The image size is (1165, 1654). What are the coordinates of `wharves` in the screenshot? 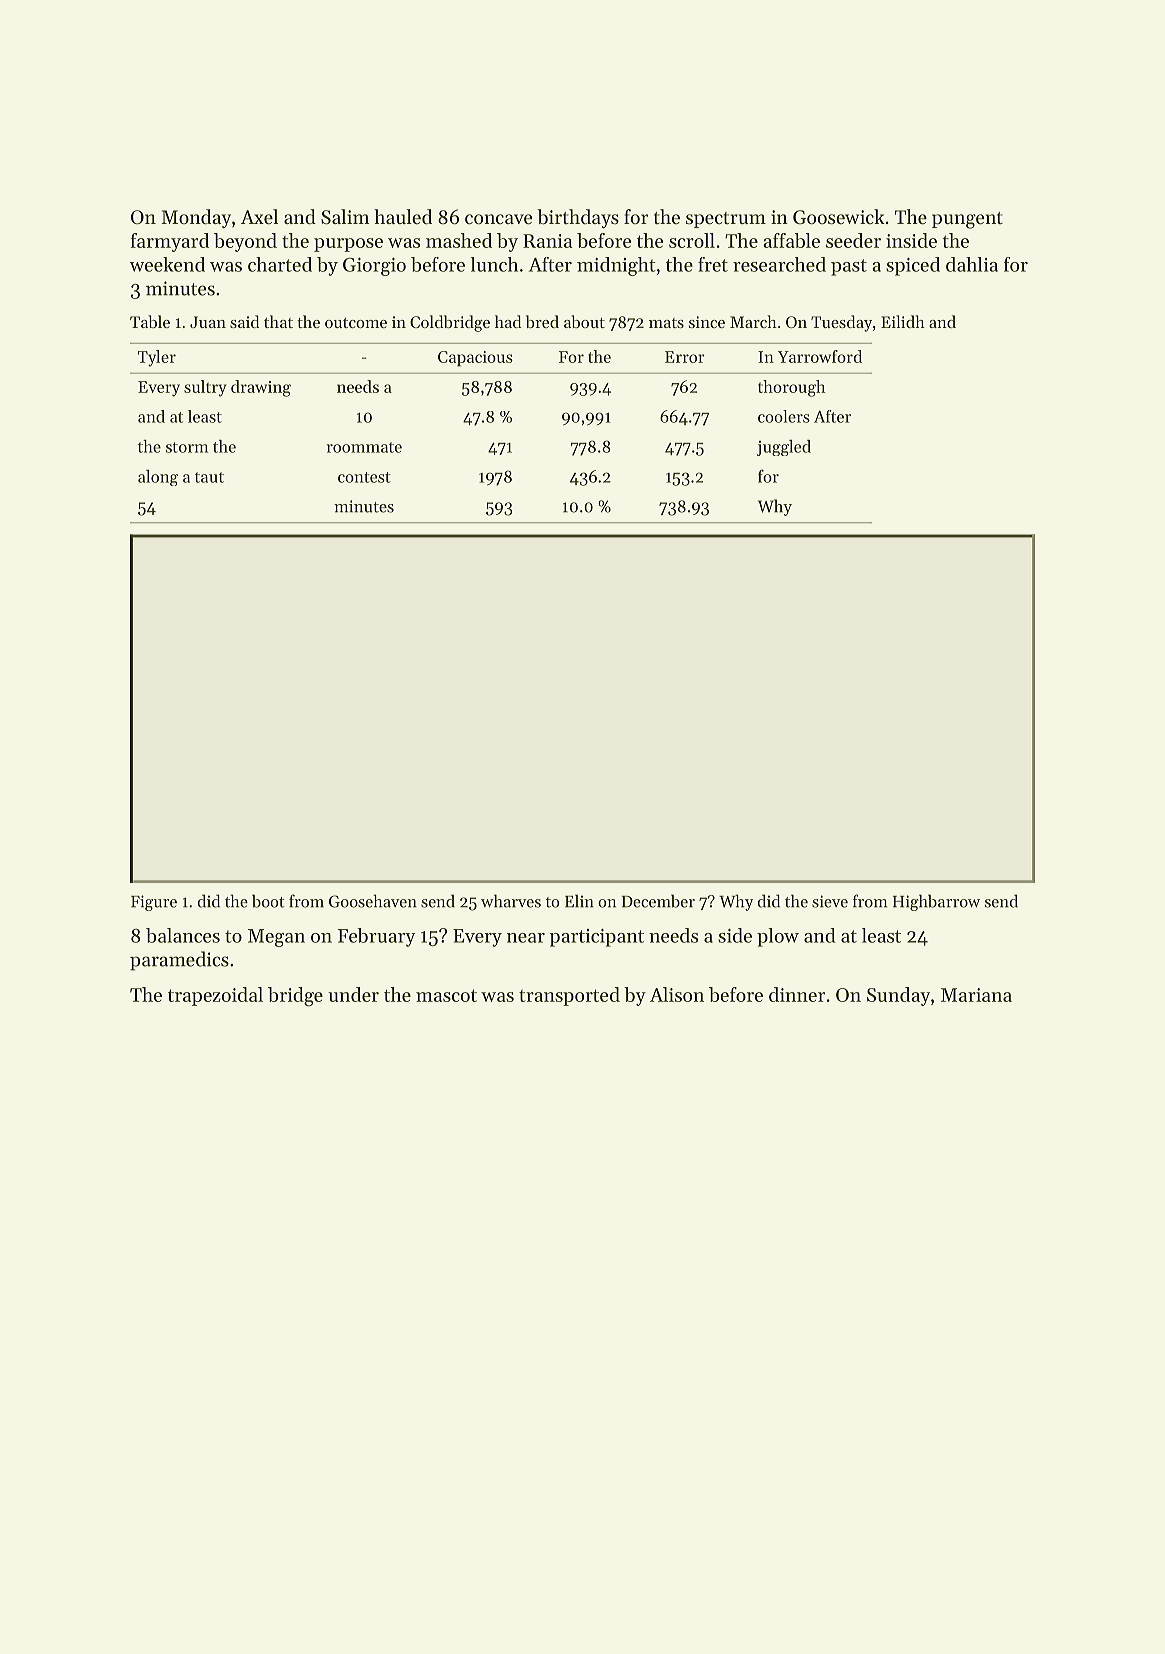 It's located at (511, 901).
